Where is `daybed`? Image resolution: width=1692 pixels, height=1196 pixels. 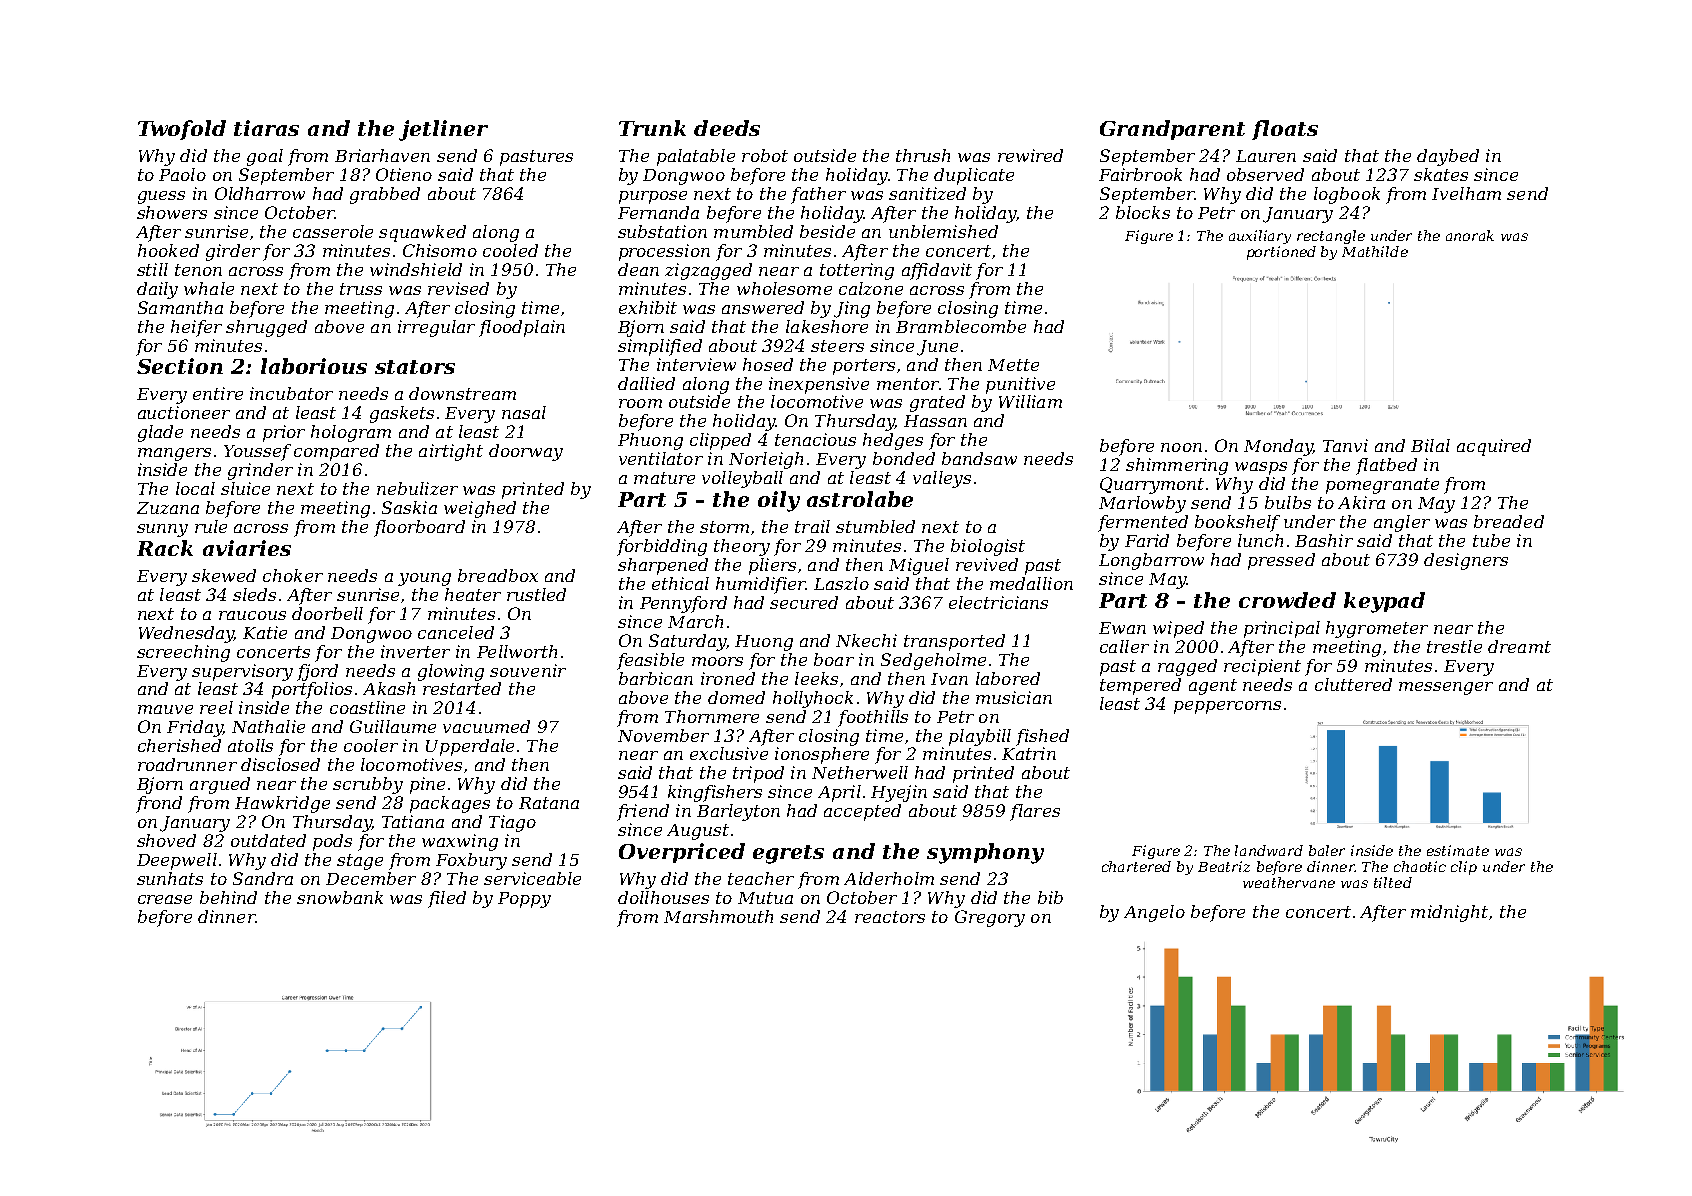 daybed is located at coordinates (1448, 157).
